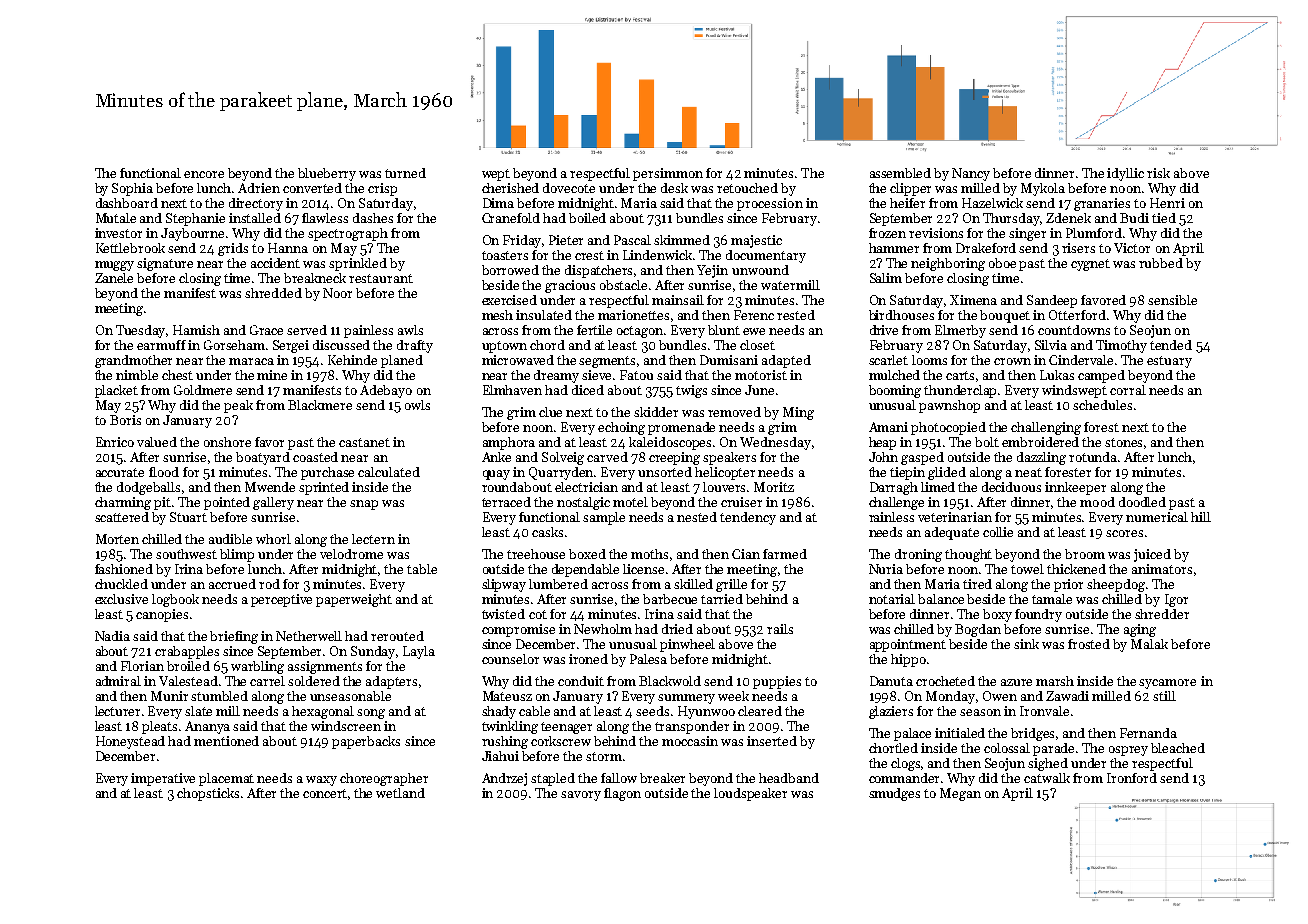 Image resolution: width=1308 pixels, height=924 pixels. I want to click on skidder, so click(656, 412).
